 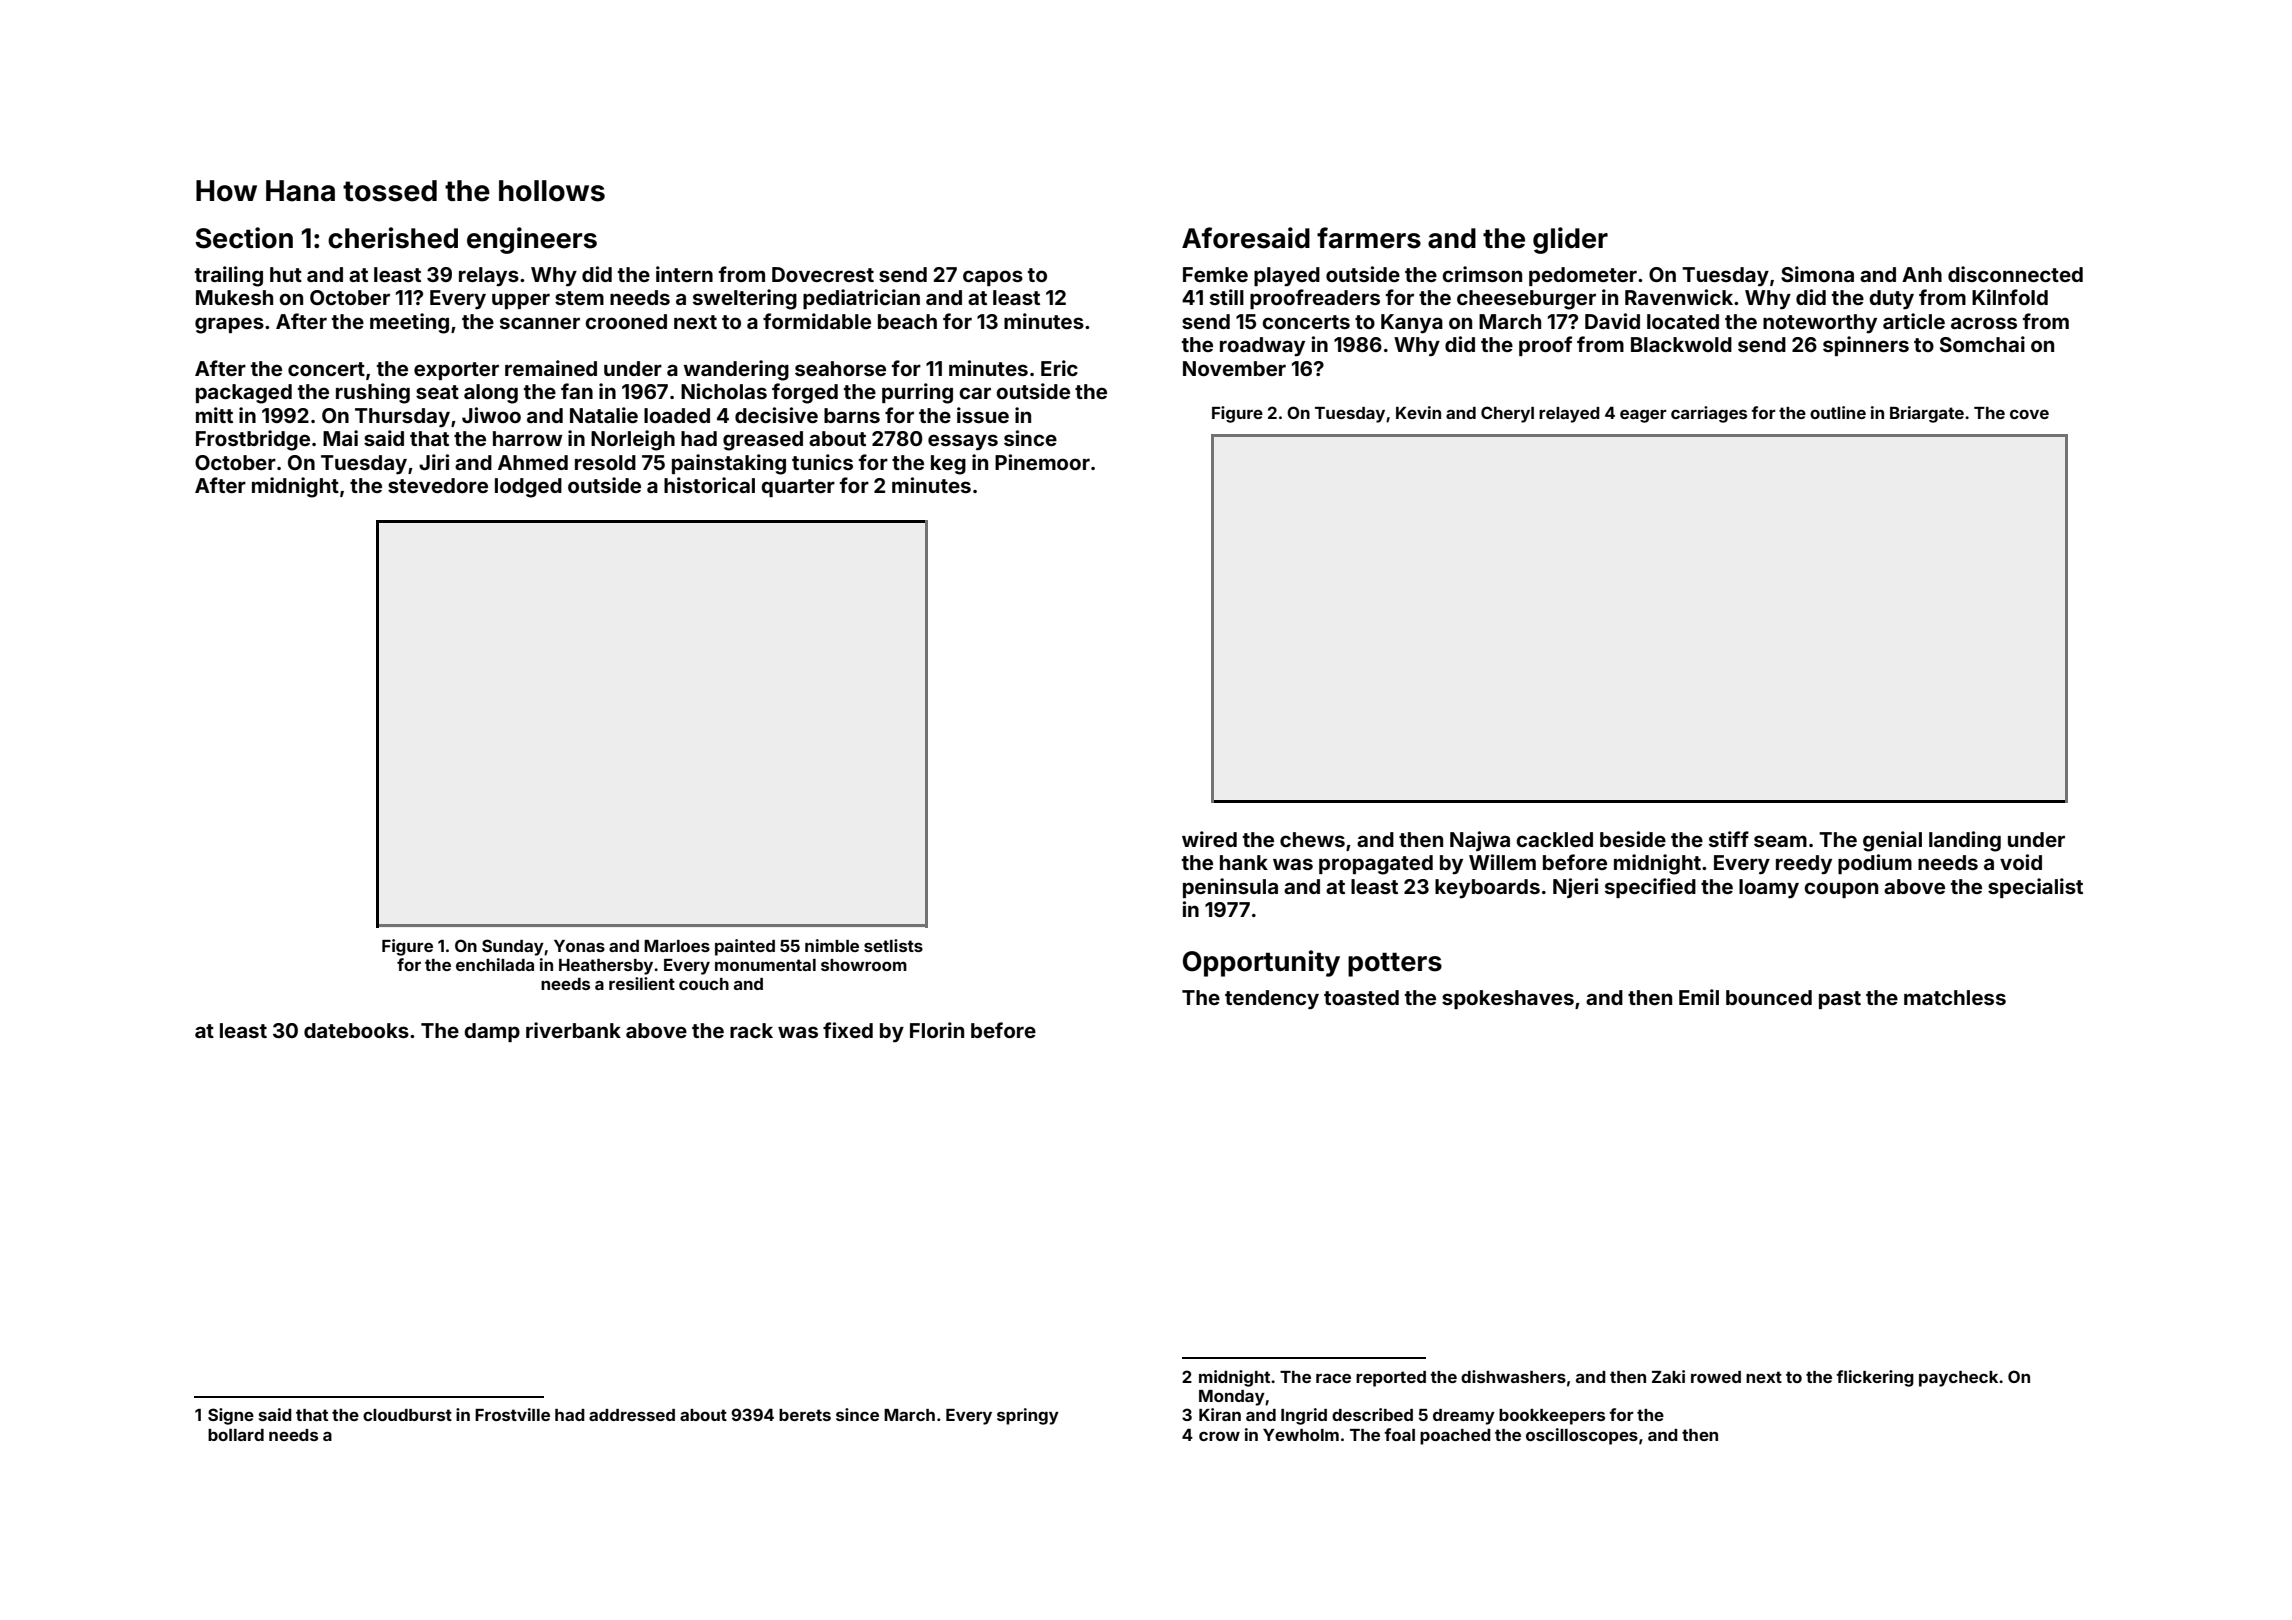 I want to click on datebooks, so click(x=356, y=1030).
